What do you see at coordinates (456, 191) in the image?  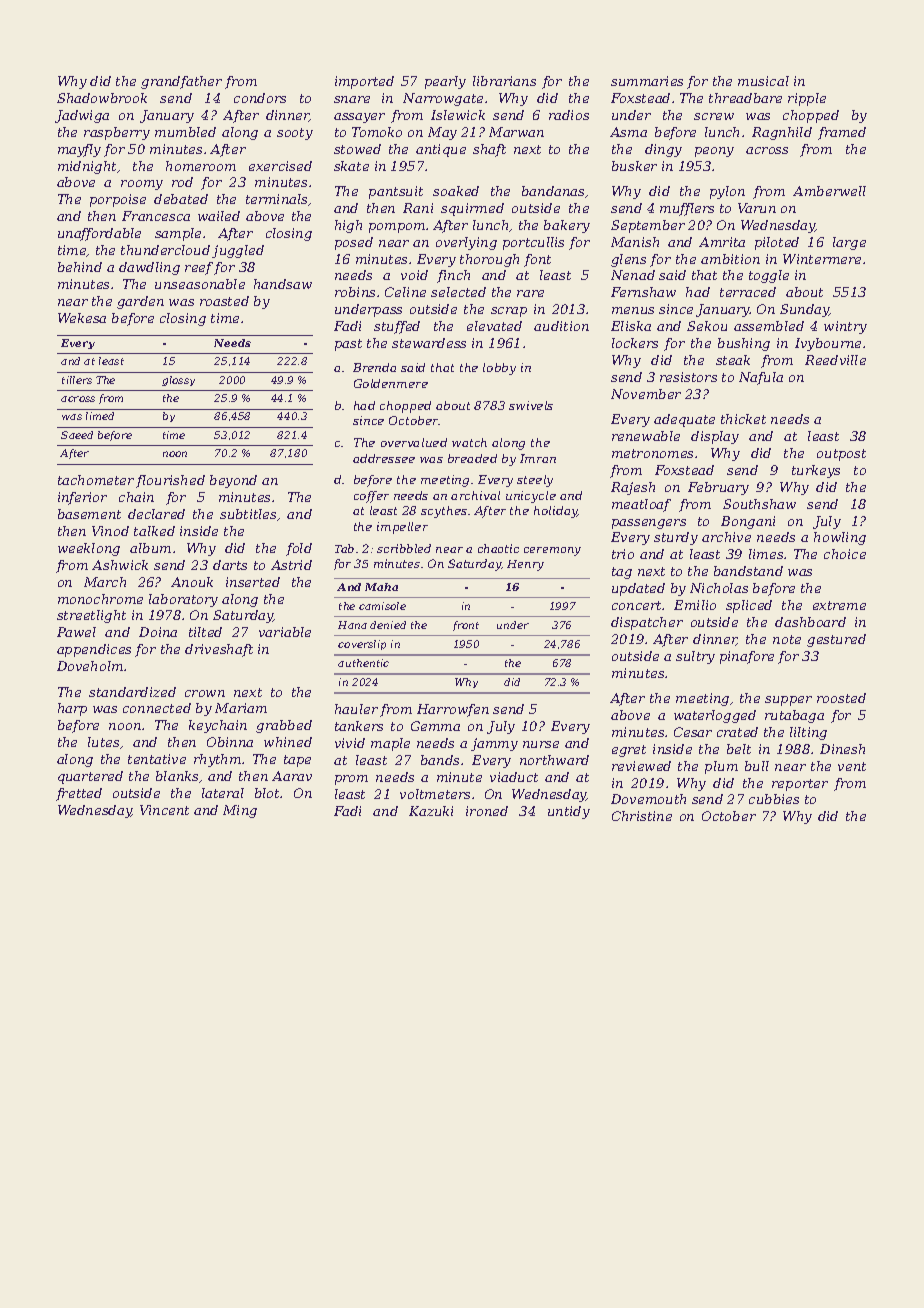 I see `soaked` at bounding box center [456, 191].
